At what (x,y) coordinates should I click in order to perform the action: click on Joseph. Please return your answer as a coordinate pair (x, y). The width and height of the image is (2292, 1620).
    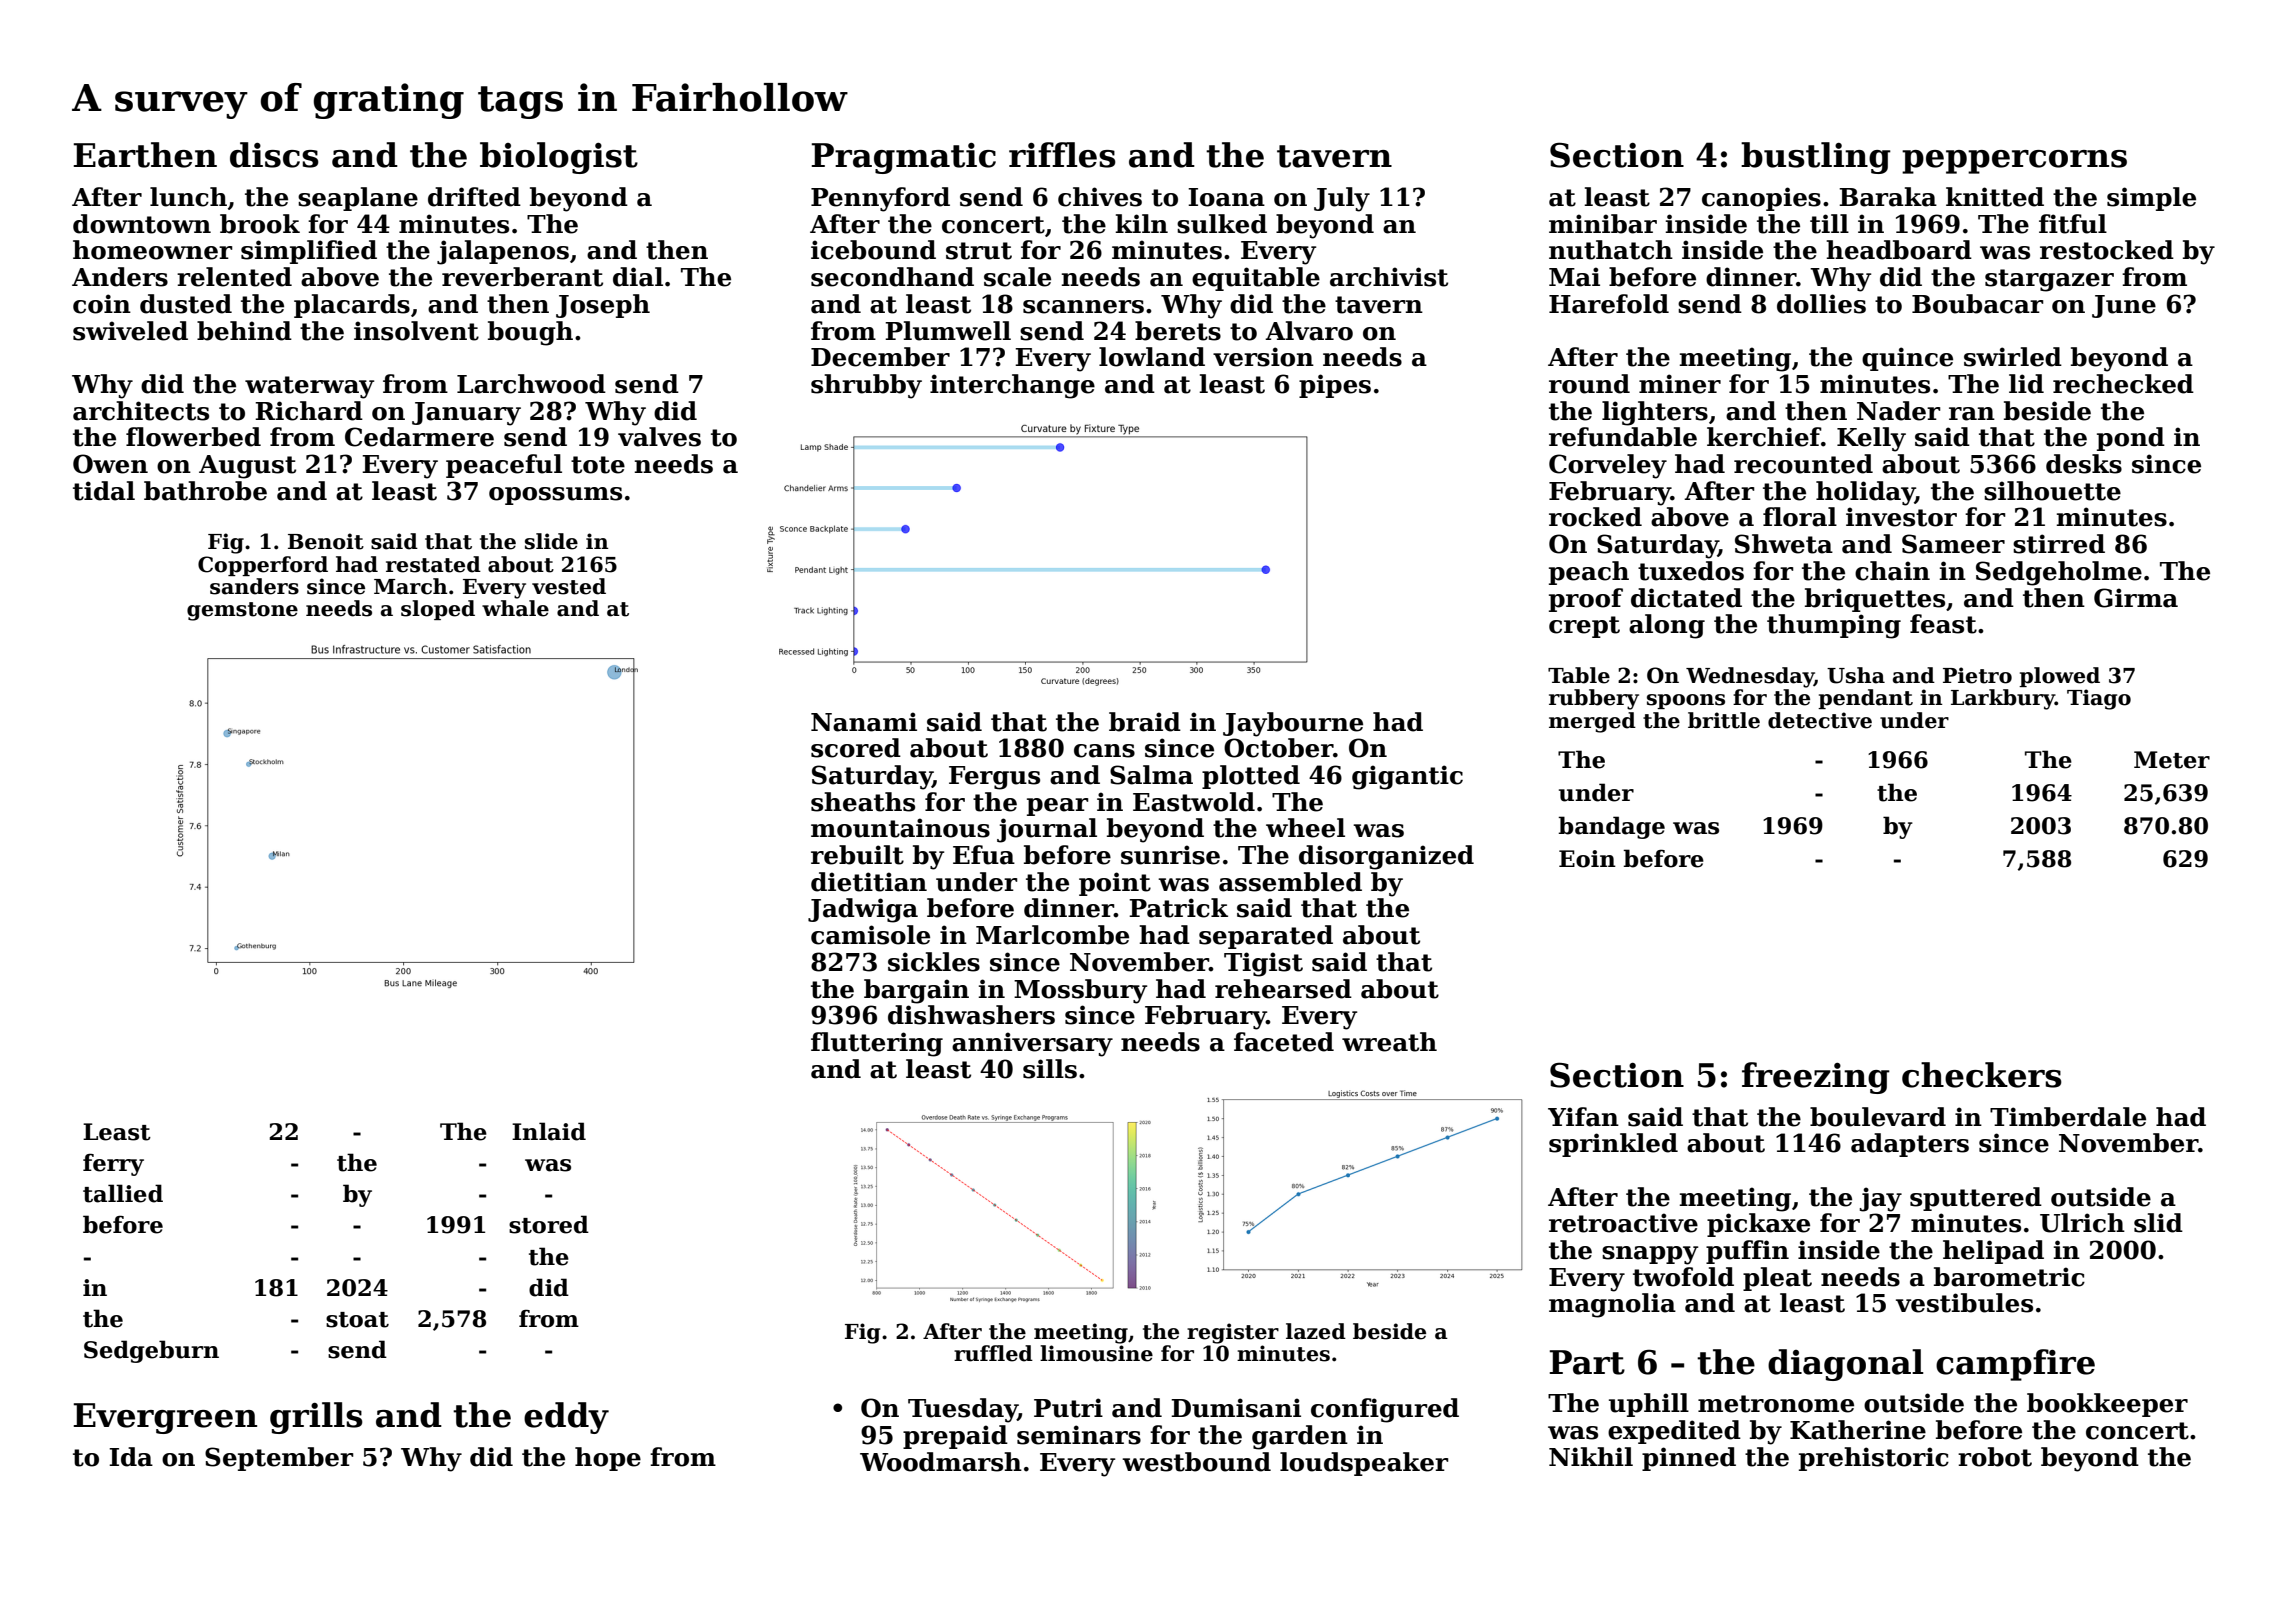
    Looking at the image, I should click on (603, 306).
